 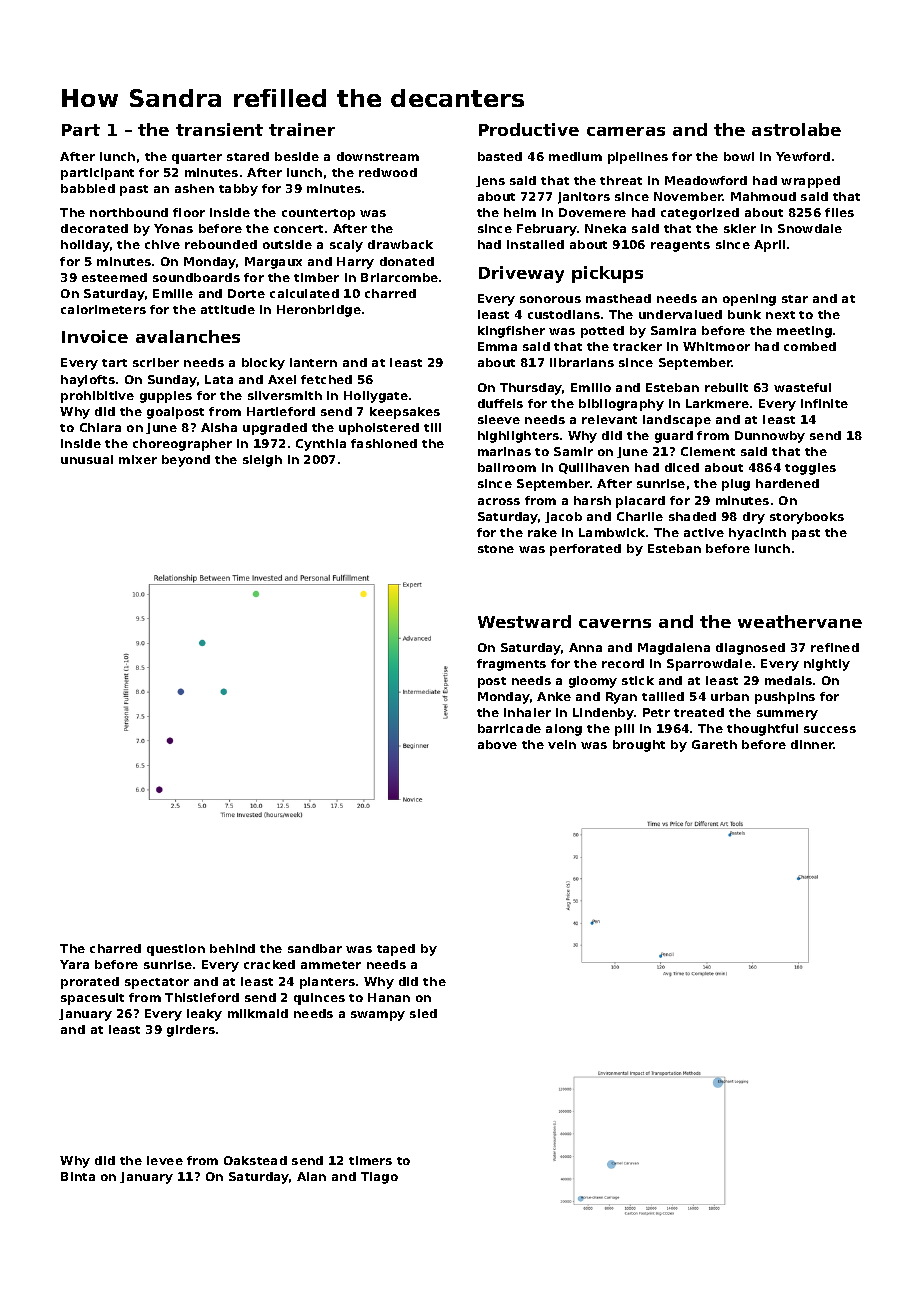 I want to click on meeting, so click(x=804, y=332).
